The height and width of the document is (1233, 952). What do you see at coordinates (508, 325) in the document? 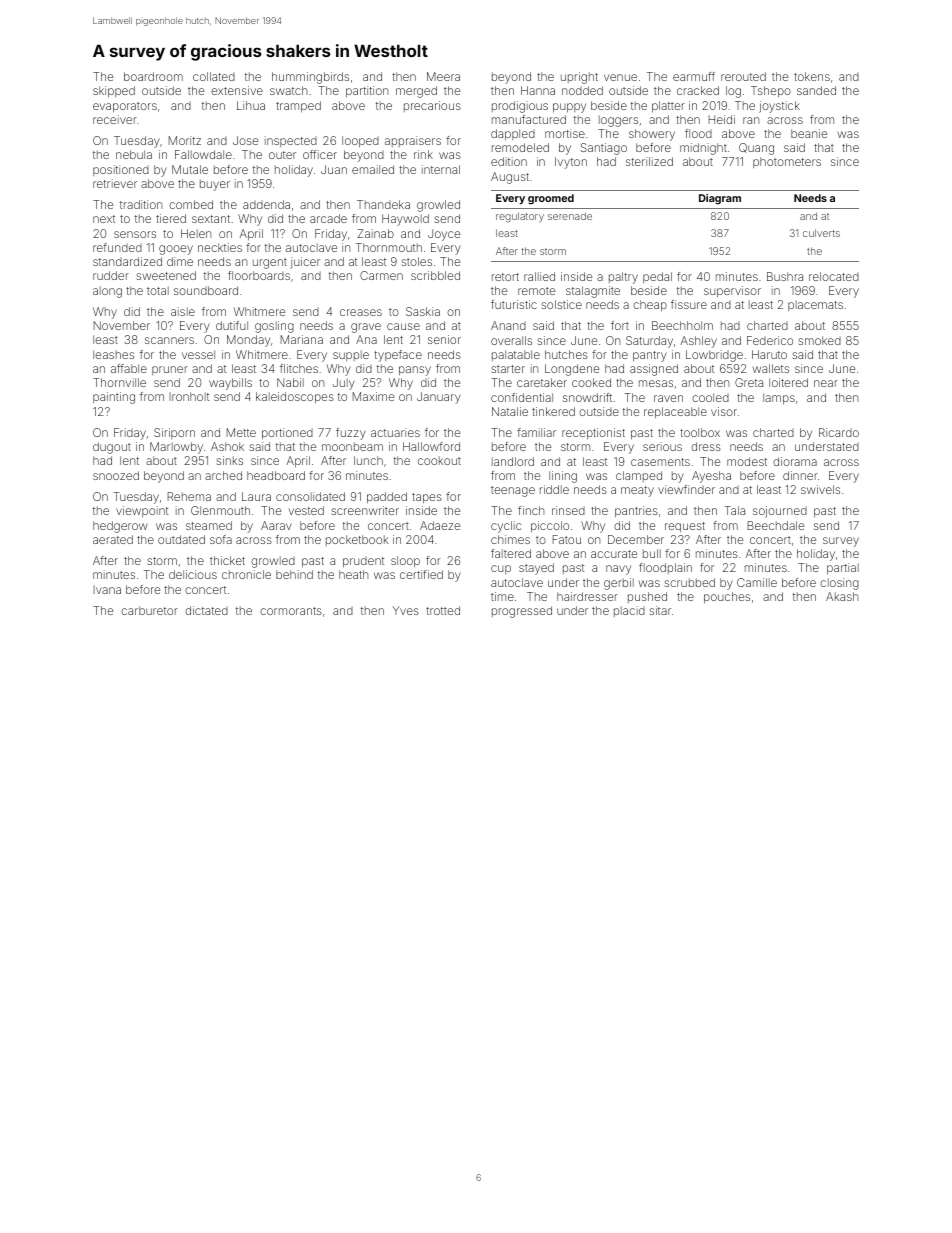
I see `Anand` at bounding box center [508, 325].
